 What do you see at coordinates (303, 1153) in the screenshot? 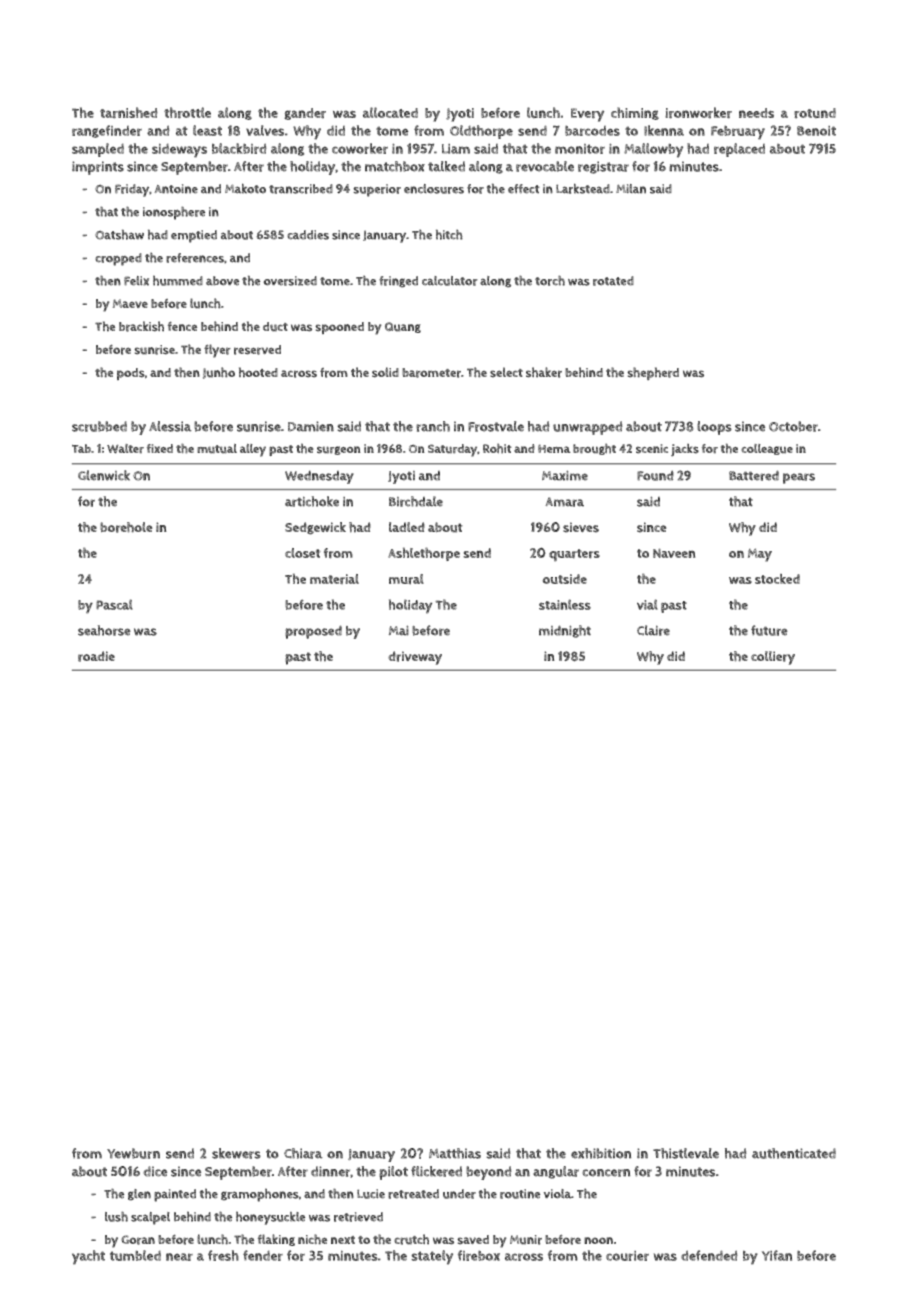
I see `Chiara` at bounding box center [303, 1153].
